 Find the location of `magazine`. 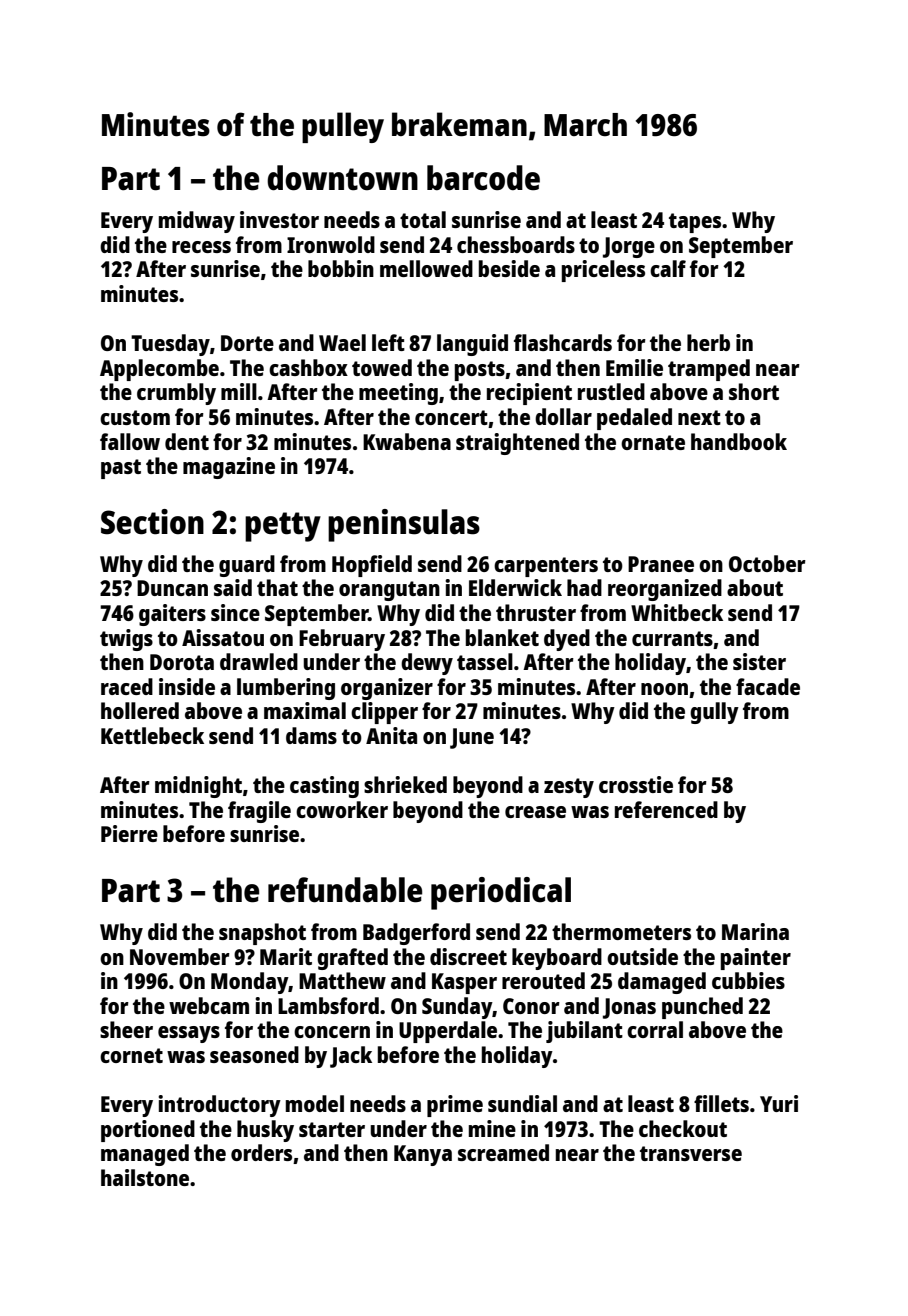

magazine is located at coordinates (229, 468).
